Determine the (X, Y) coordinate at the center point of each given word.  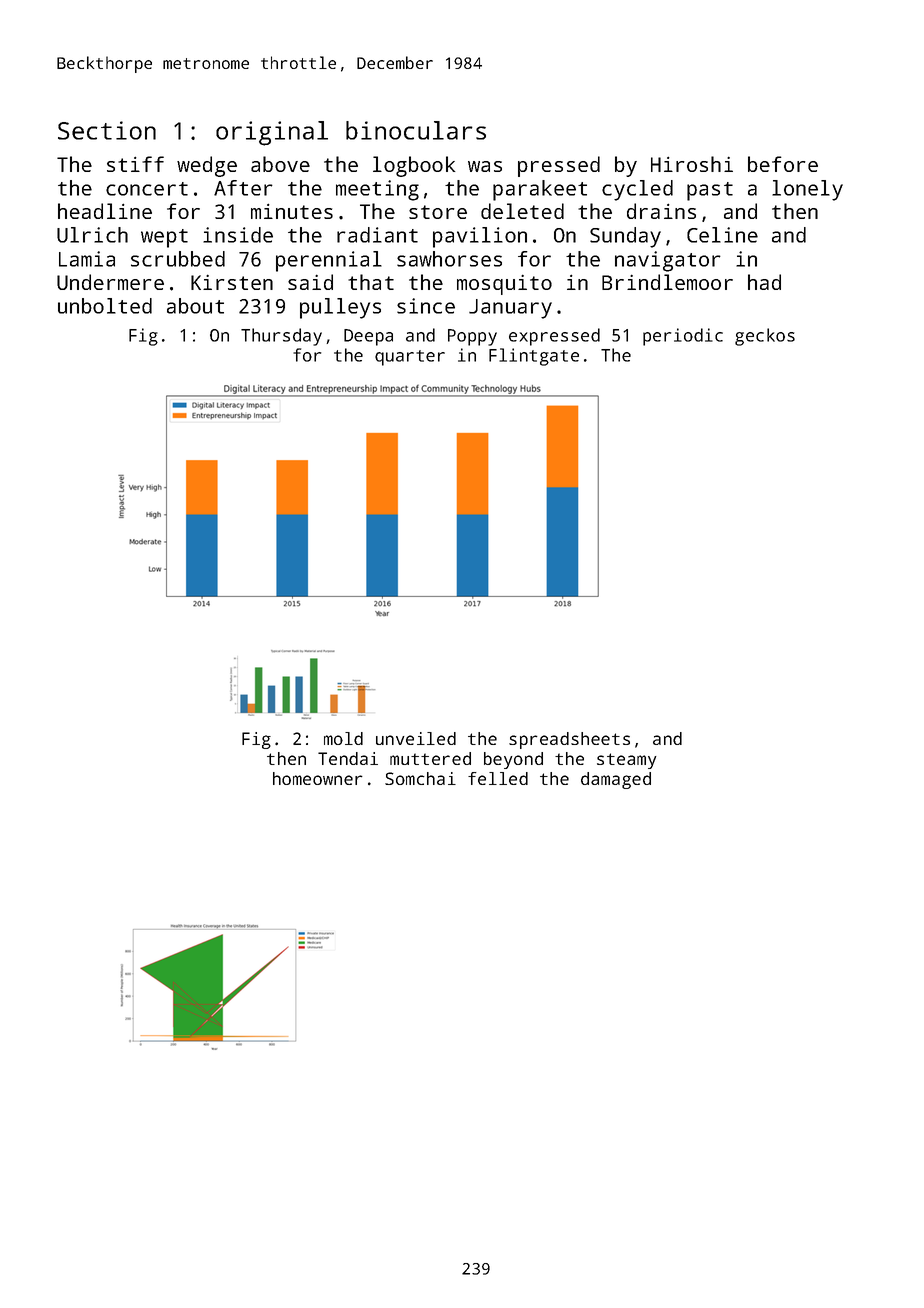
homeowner (318, 778)
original (272, 133)
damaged (616, 780)
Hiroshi (692, 164)
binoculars (416, 130)
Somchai (420, 778)
